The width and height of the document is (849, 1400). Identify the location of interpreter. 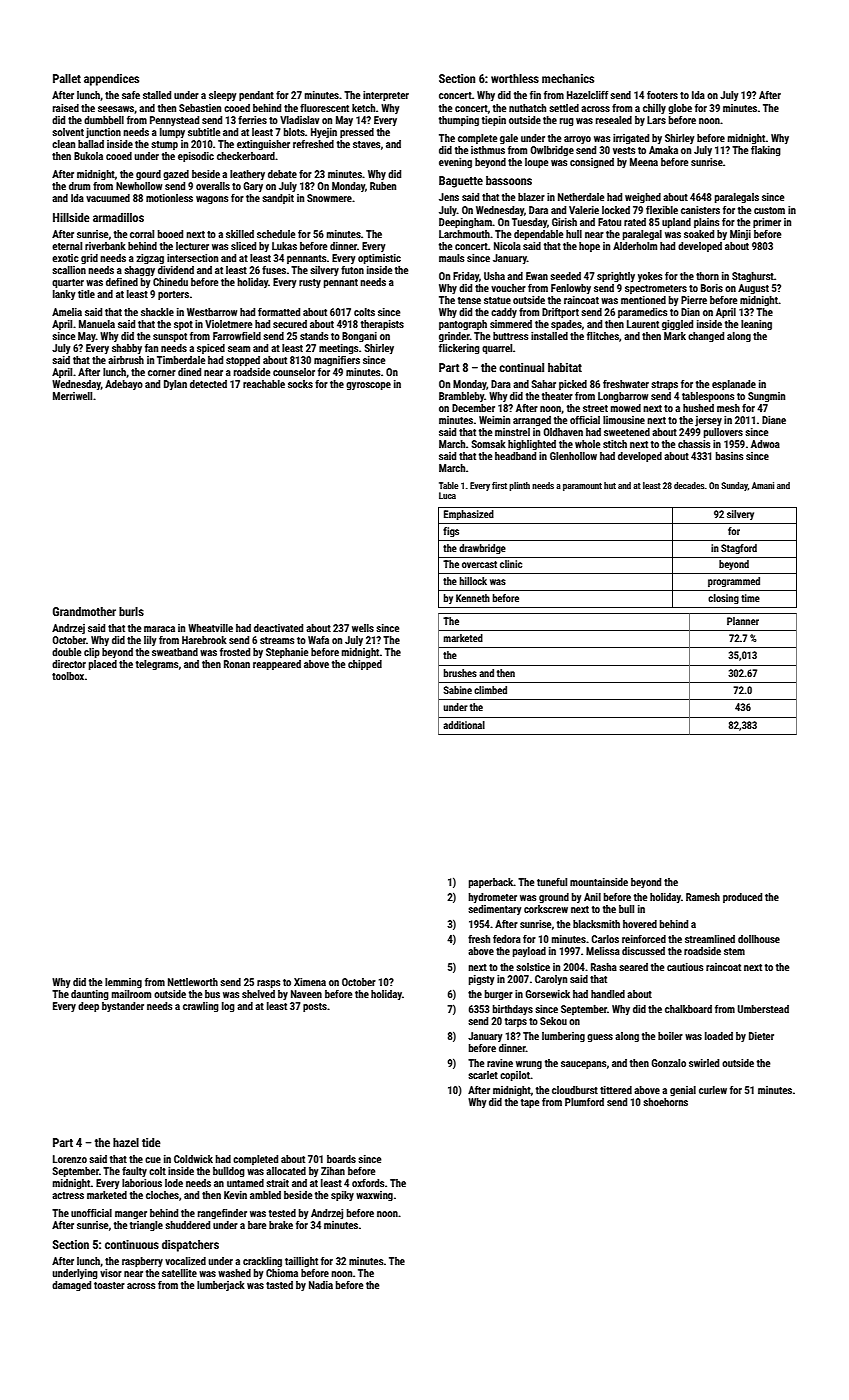
(386, 96).
